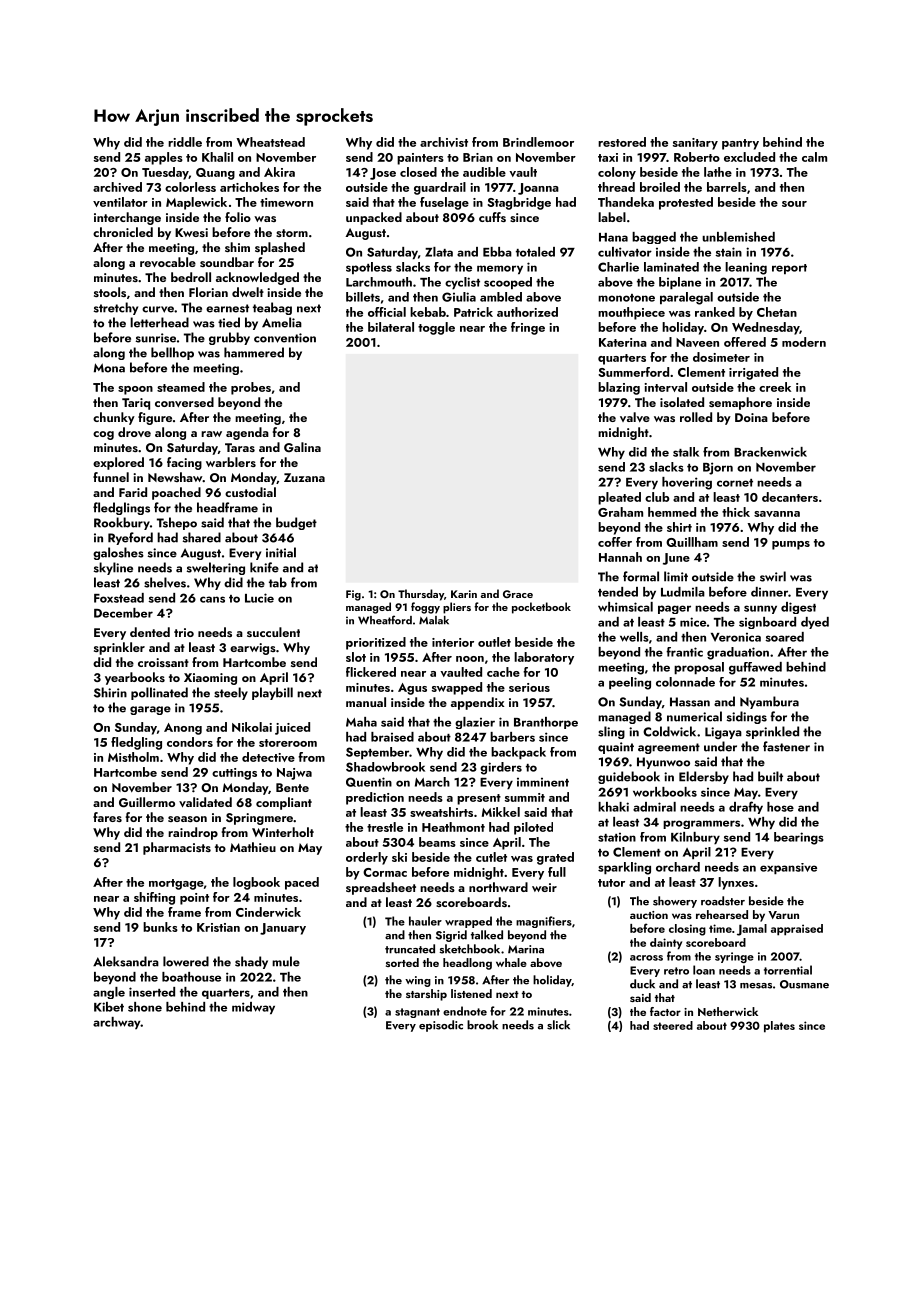 This screenshot has height=1308, width=924. Describe the element at coordinates (528, 328) in the screenshot. I see `fringe` at that location.
